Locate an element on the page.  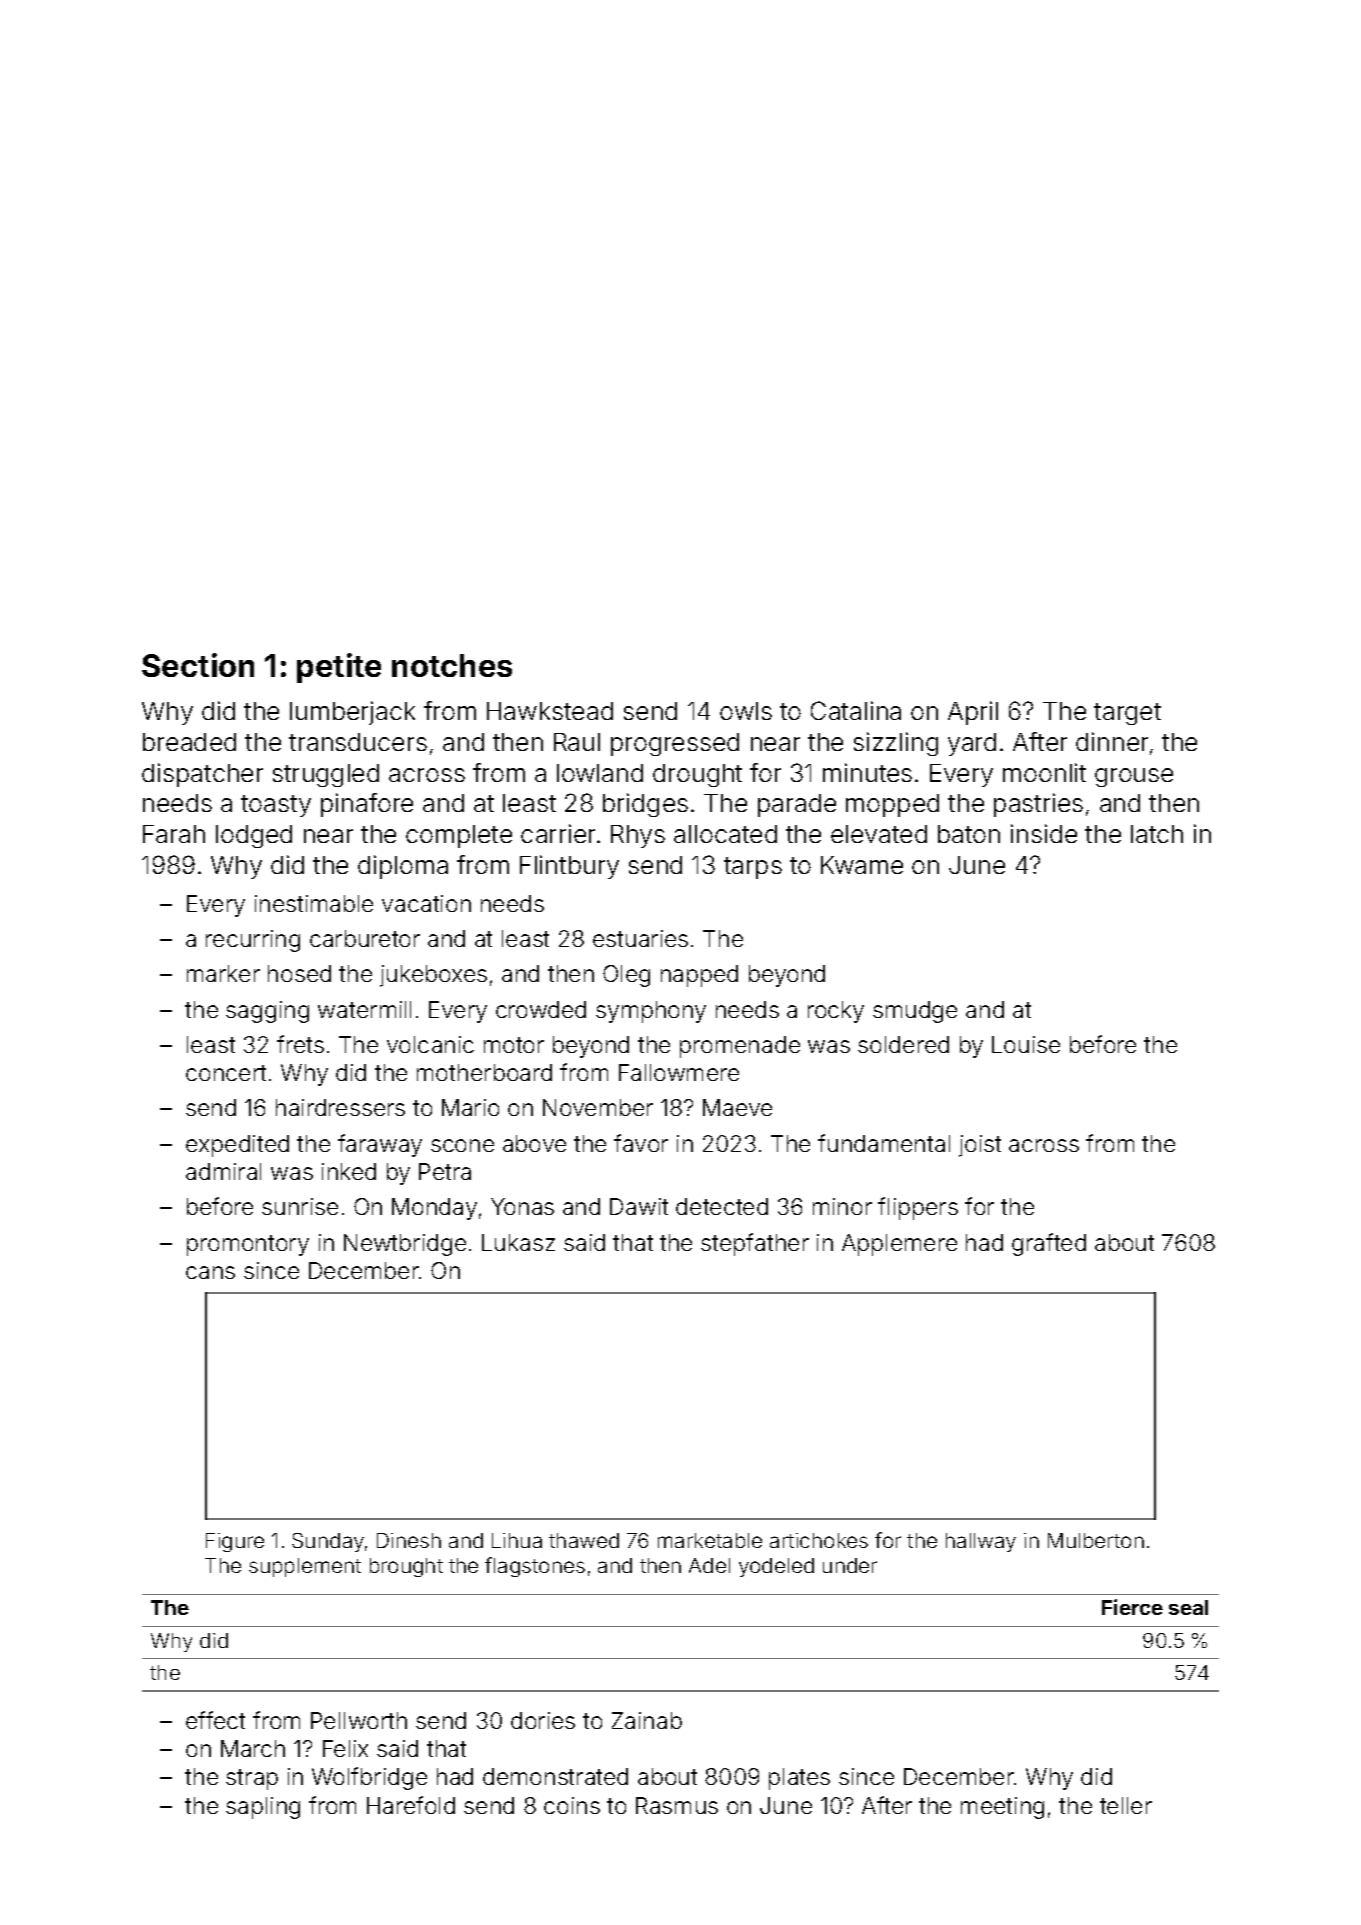
grafted is located at coordinates (1049, 1244).
